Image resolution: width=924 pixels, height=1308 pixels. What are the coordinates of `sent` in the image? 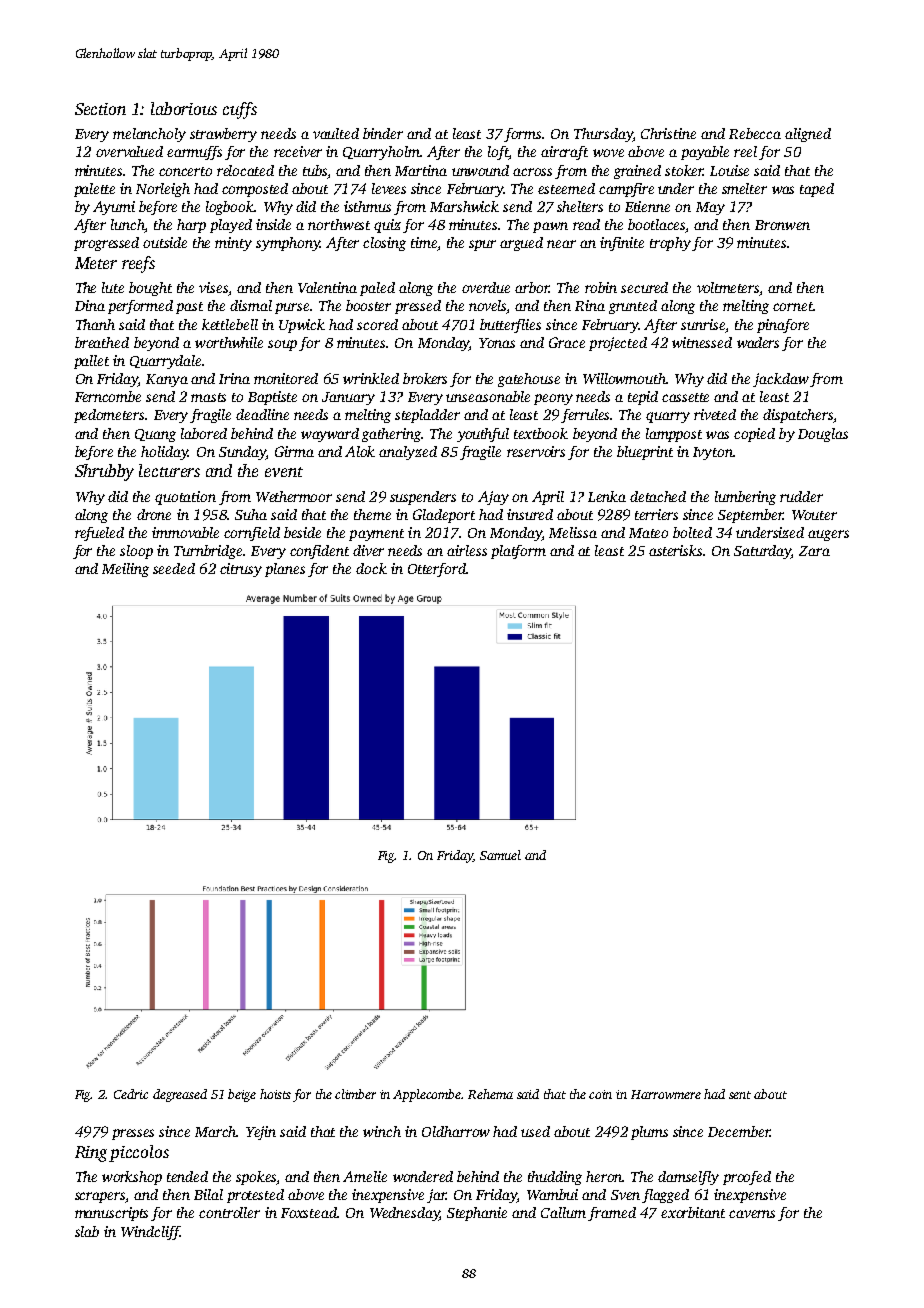 It's located at (740, 1095).
